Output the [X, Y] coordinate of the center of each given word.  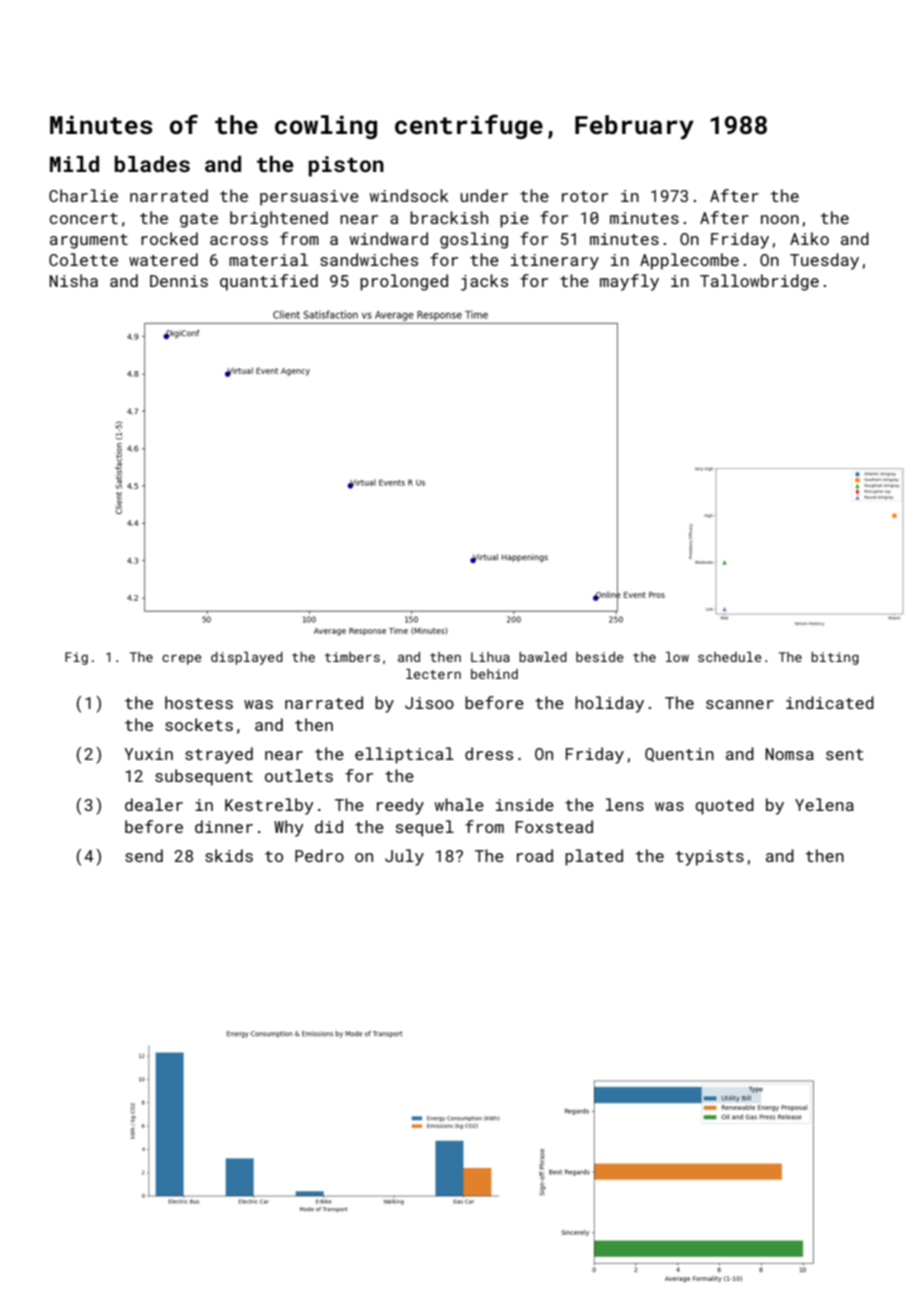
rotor [585, 196]
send [144, 855]
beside [600, 657]
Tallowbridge [759, 282]
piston [346, 166]
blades [152, 164]
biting [835, 658]
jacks [484, 282]
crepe [182, 659]
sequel [425, 828]
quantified [269, 282]
